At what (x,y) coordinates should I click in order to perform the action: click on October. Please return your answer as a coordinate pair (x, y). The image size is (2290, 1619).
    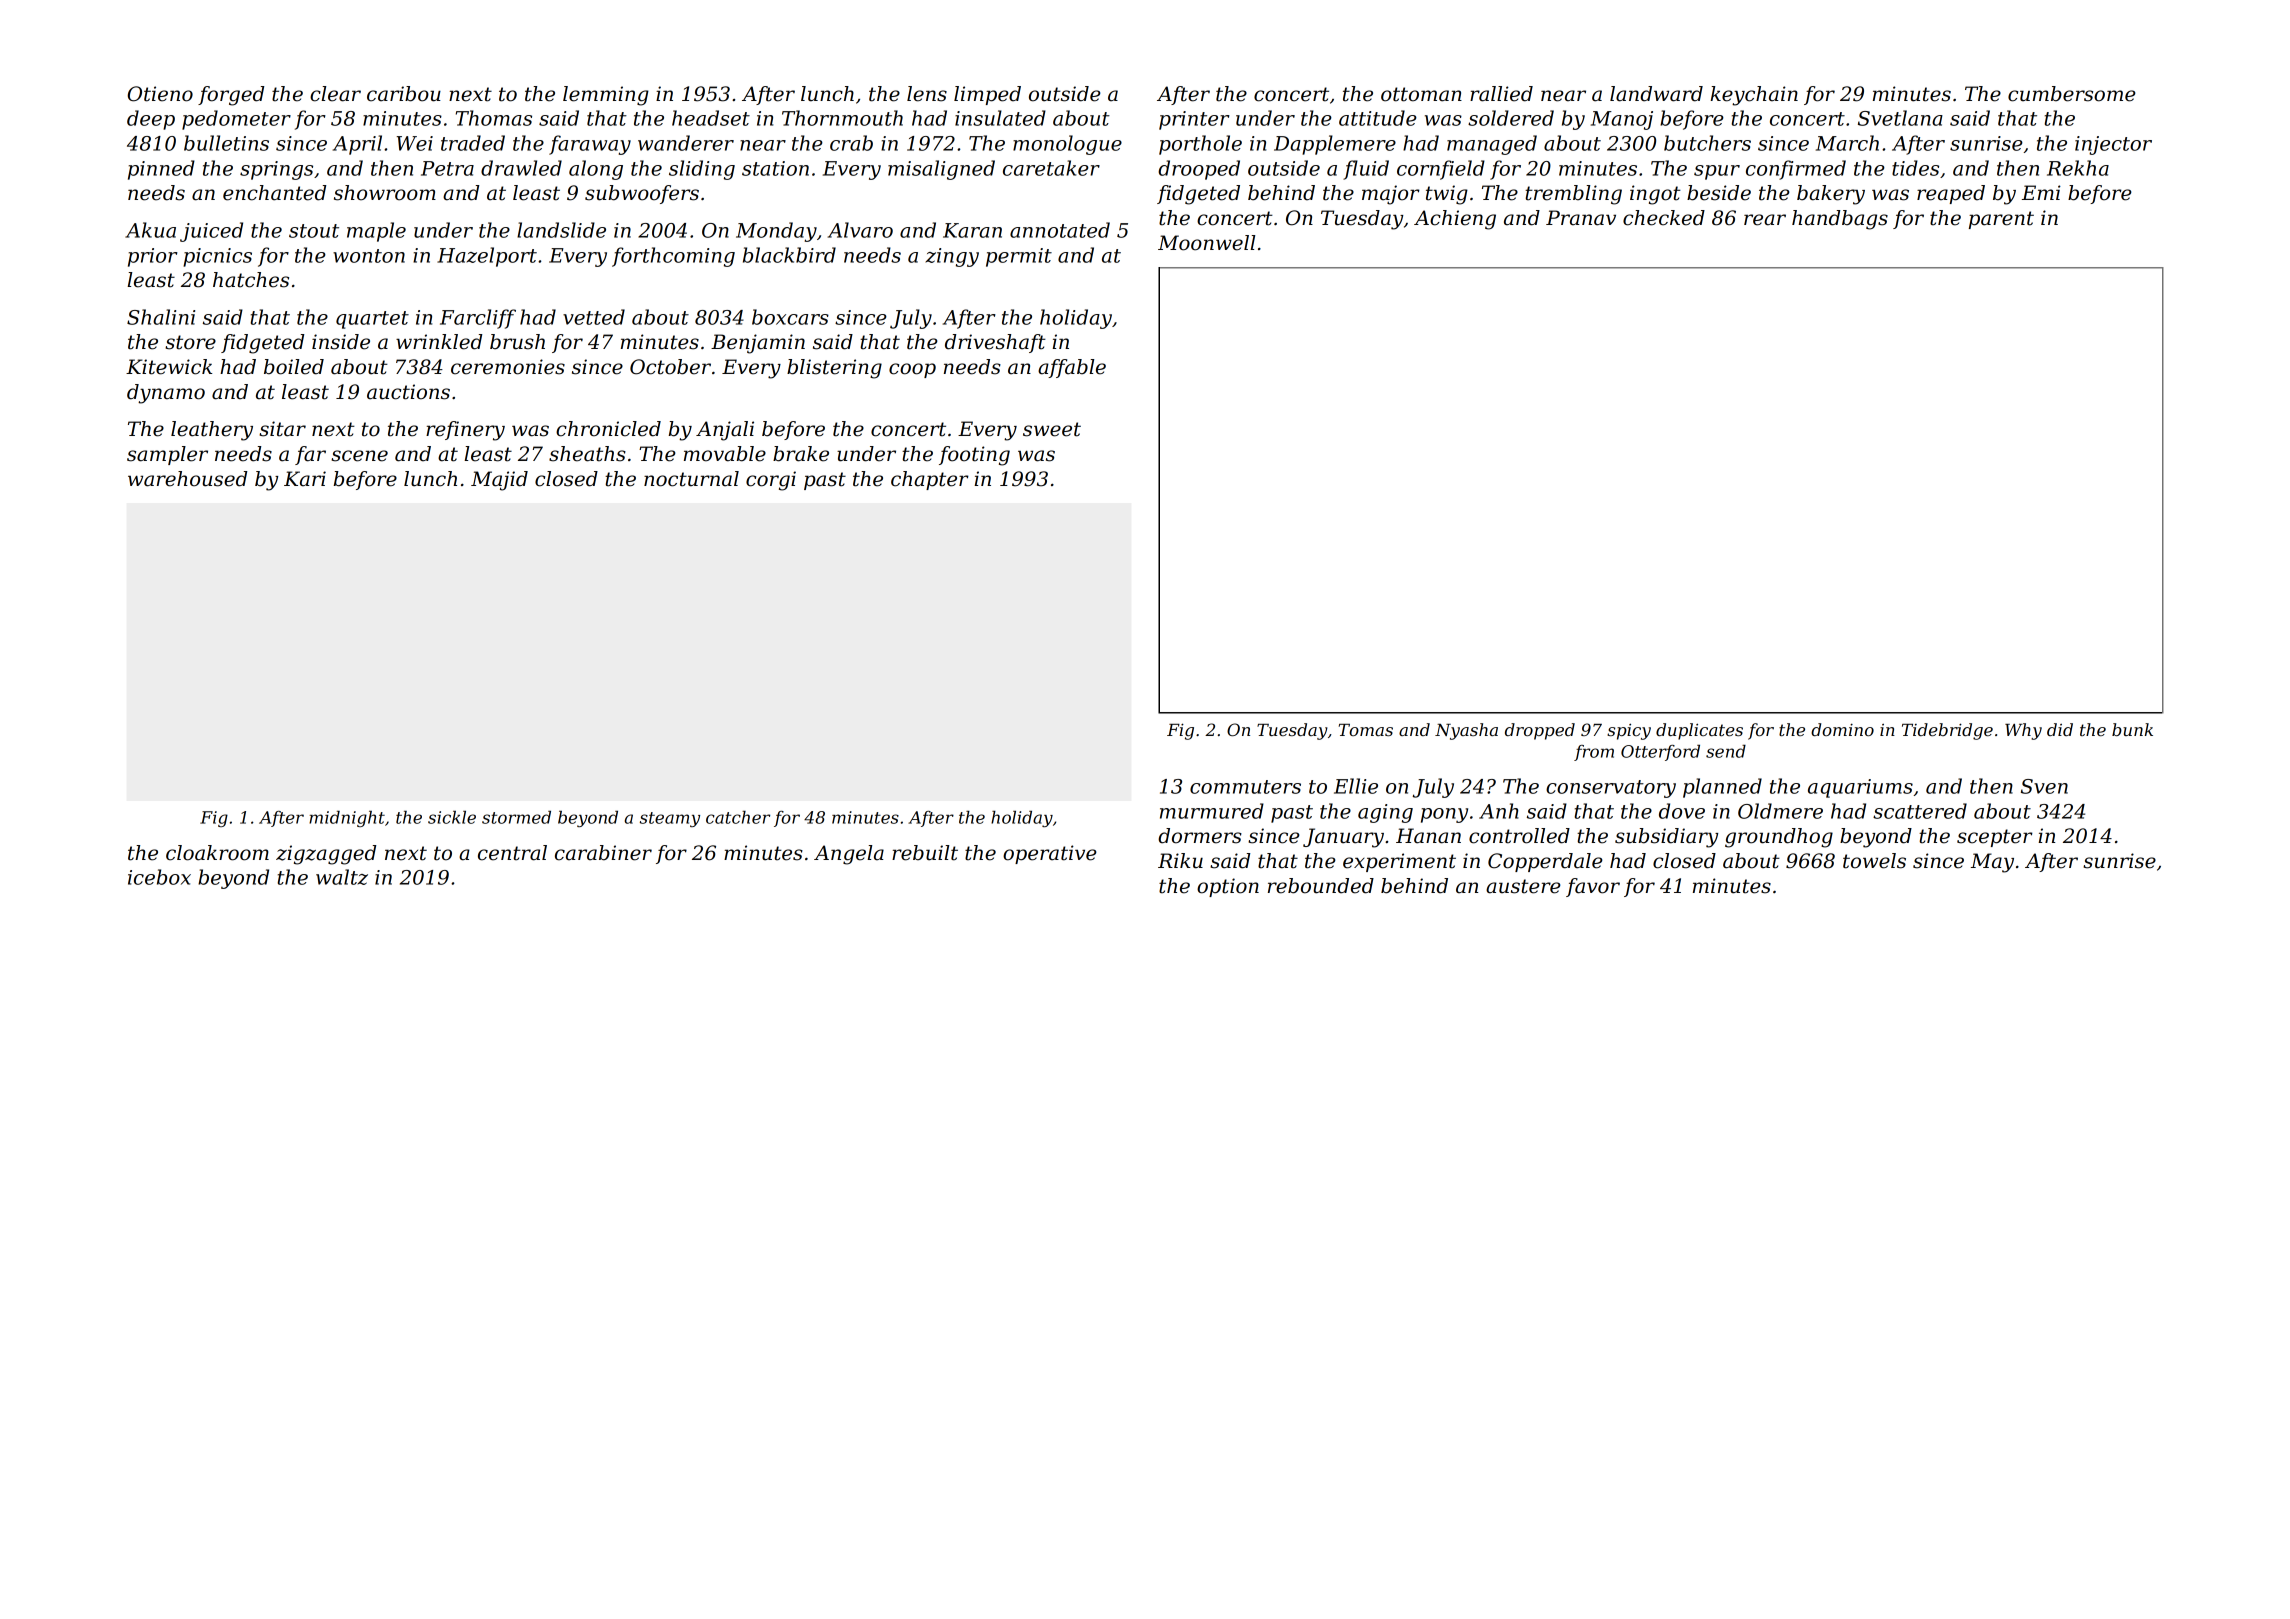
    Looking at the image, I should click on (670, 367).
